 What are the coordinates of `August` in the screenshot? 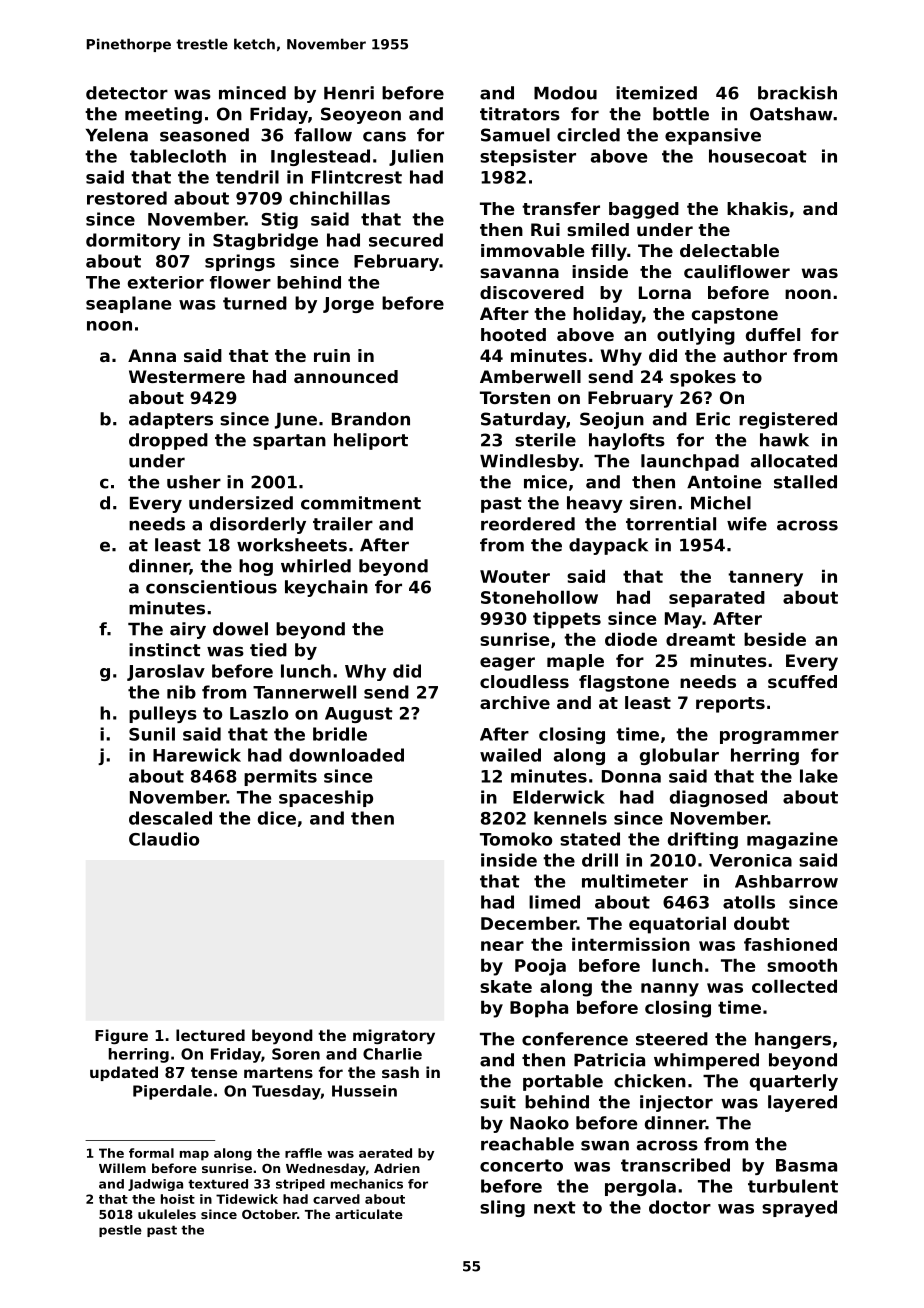 It's located at (359, 715).
